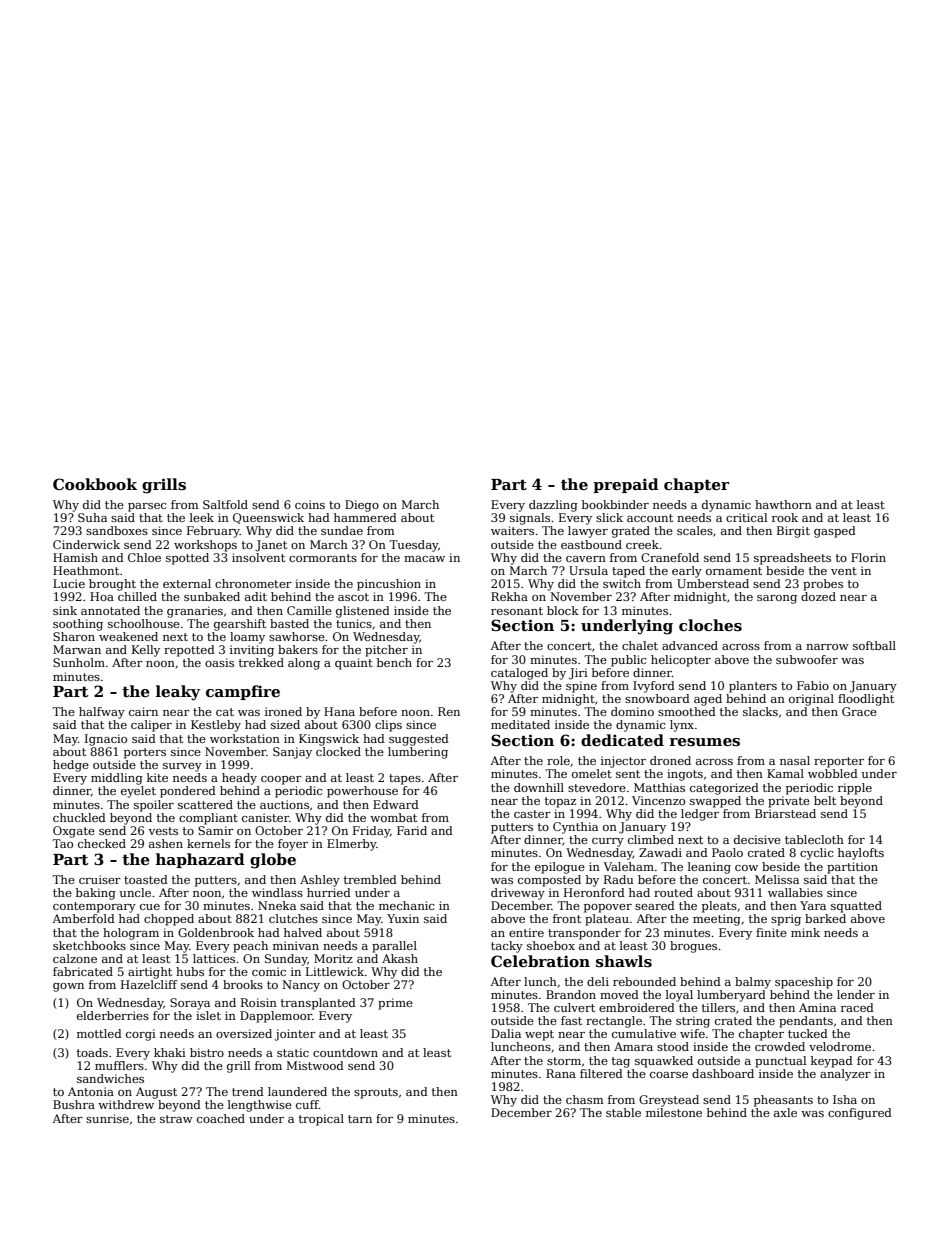  What do you see at coordinates (225, 504) in the screenshot?
I see `Saltfold` at bounding box center [225, 504].
